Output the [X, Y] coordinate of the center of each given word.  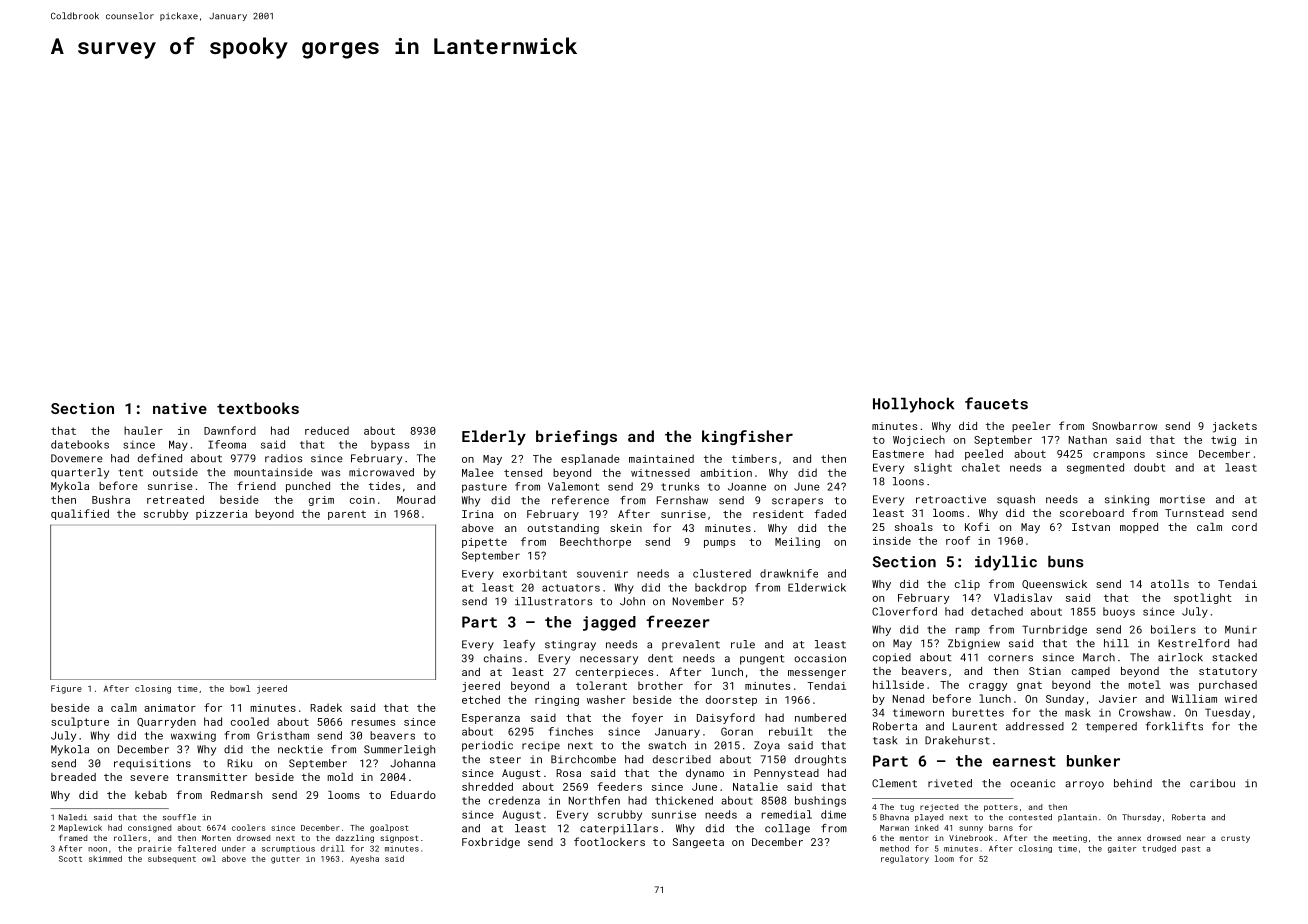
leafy [519, 645]
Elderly [494, 437]
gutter [285, 860]
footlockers [609, 841]
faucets [996, 403]
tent [130, 473]
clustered [722, 573]
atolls [1170, 584]
